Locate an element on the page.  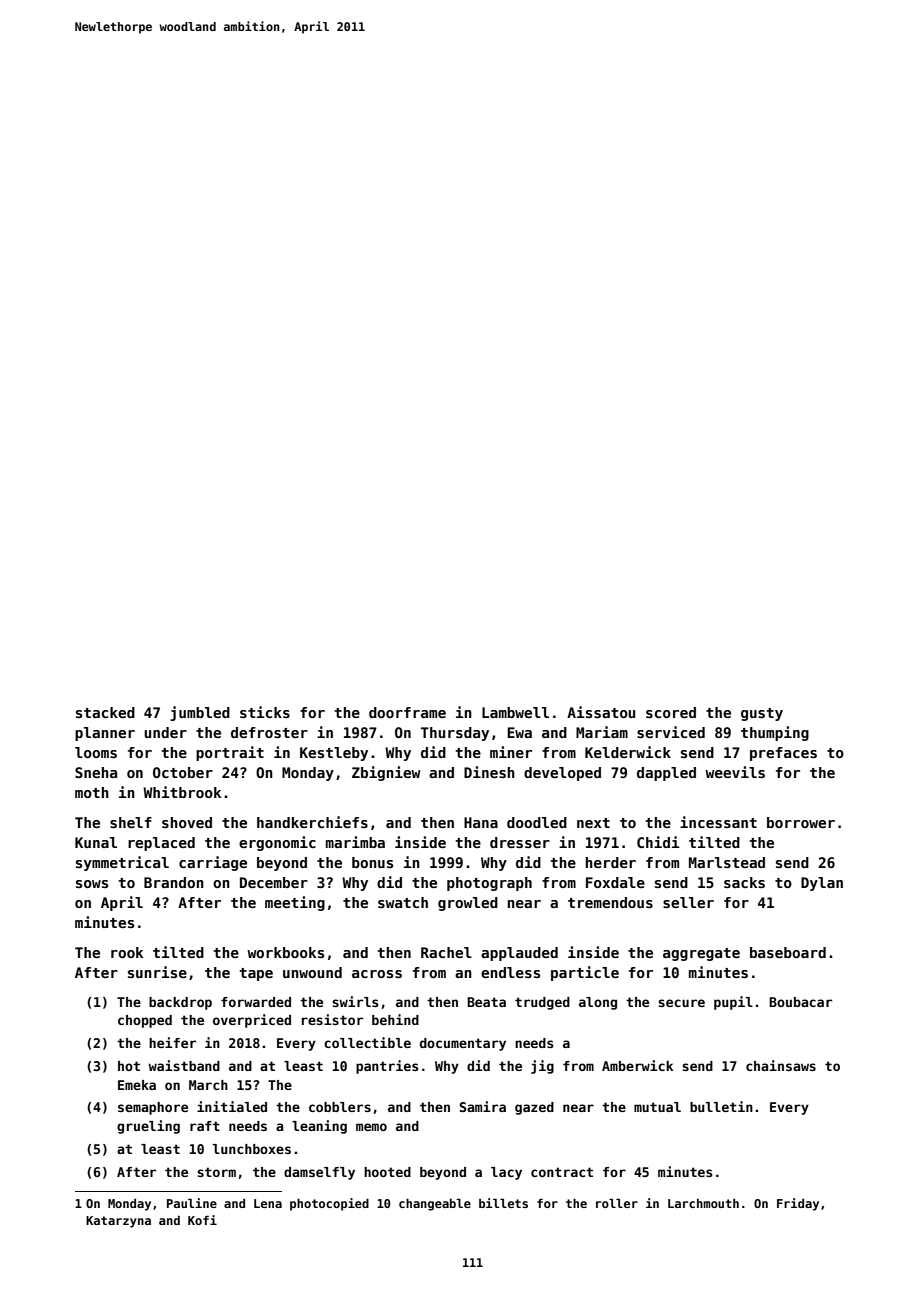
incessant is located at coordinates (718, 822).
